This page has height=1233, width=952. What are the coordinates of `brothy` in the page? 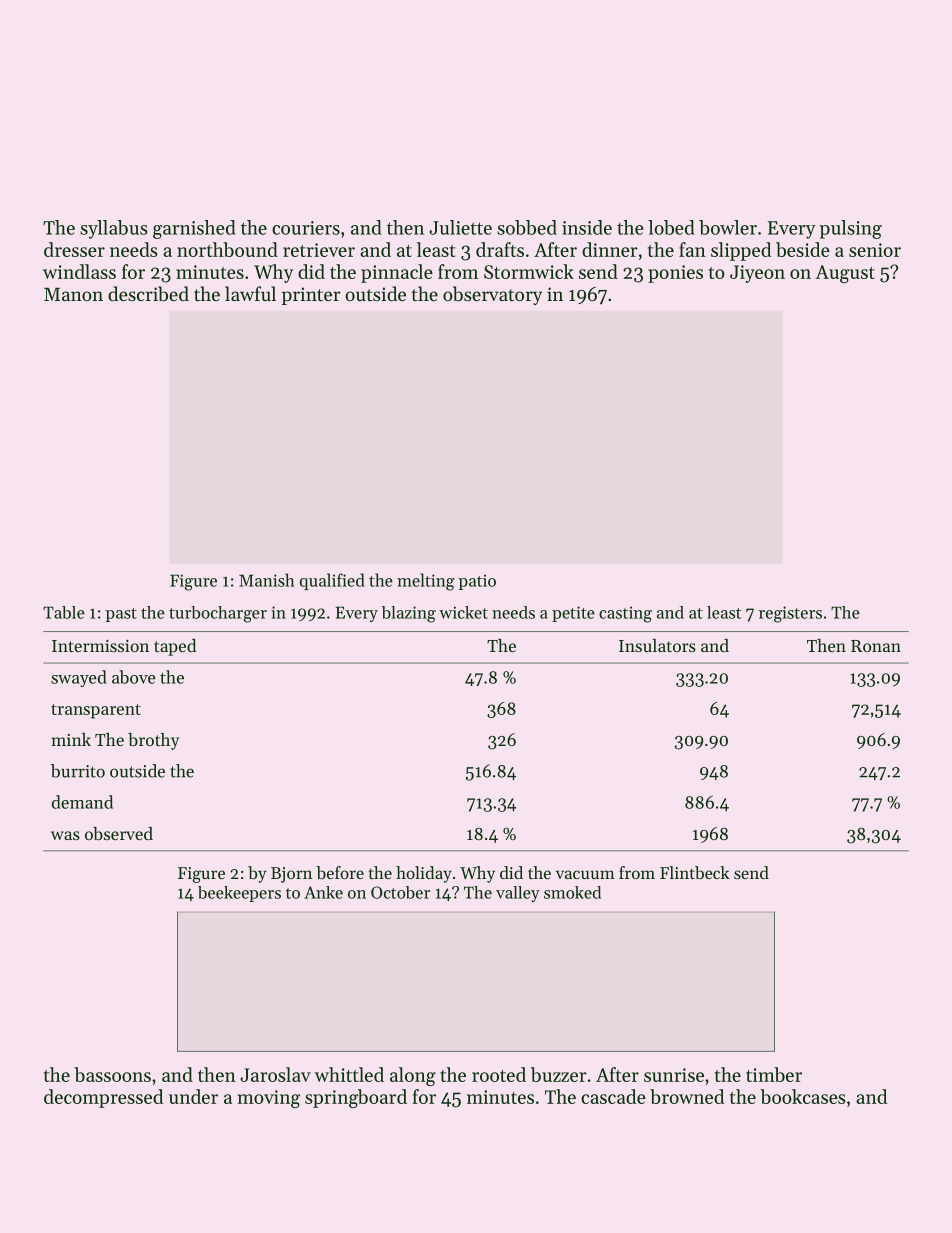 It's located at (153, 741).
